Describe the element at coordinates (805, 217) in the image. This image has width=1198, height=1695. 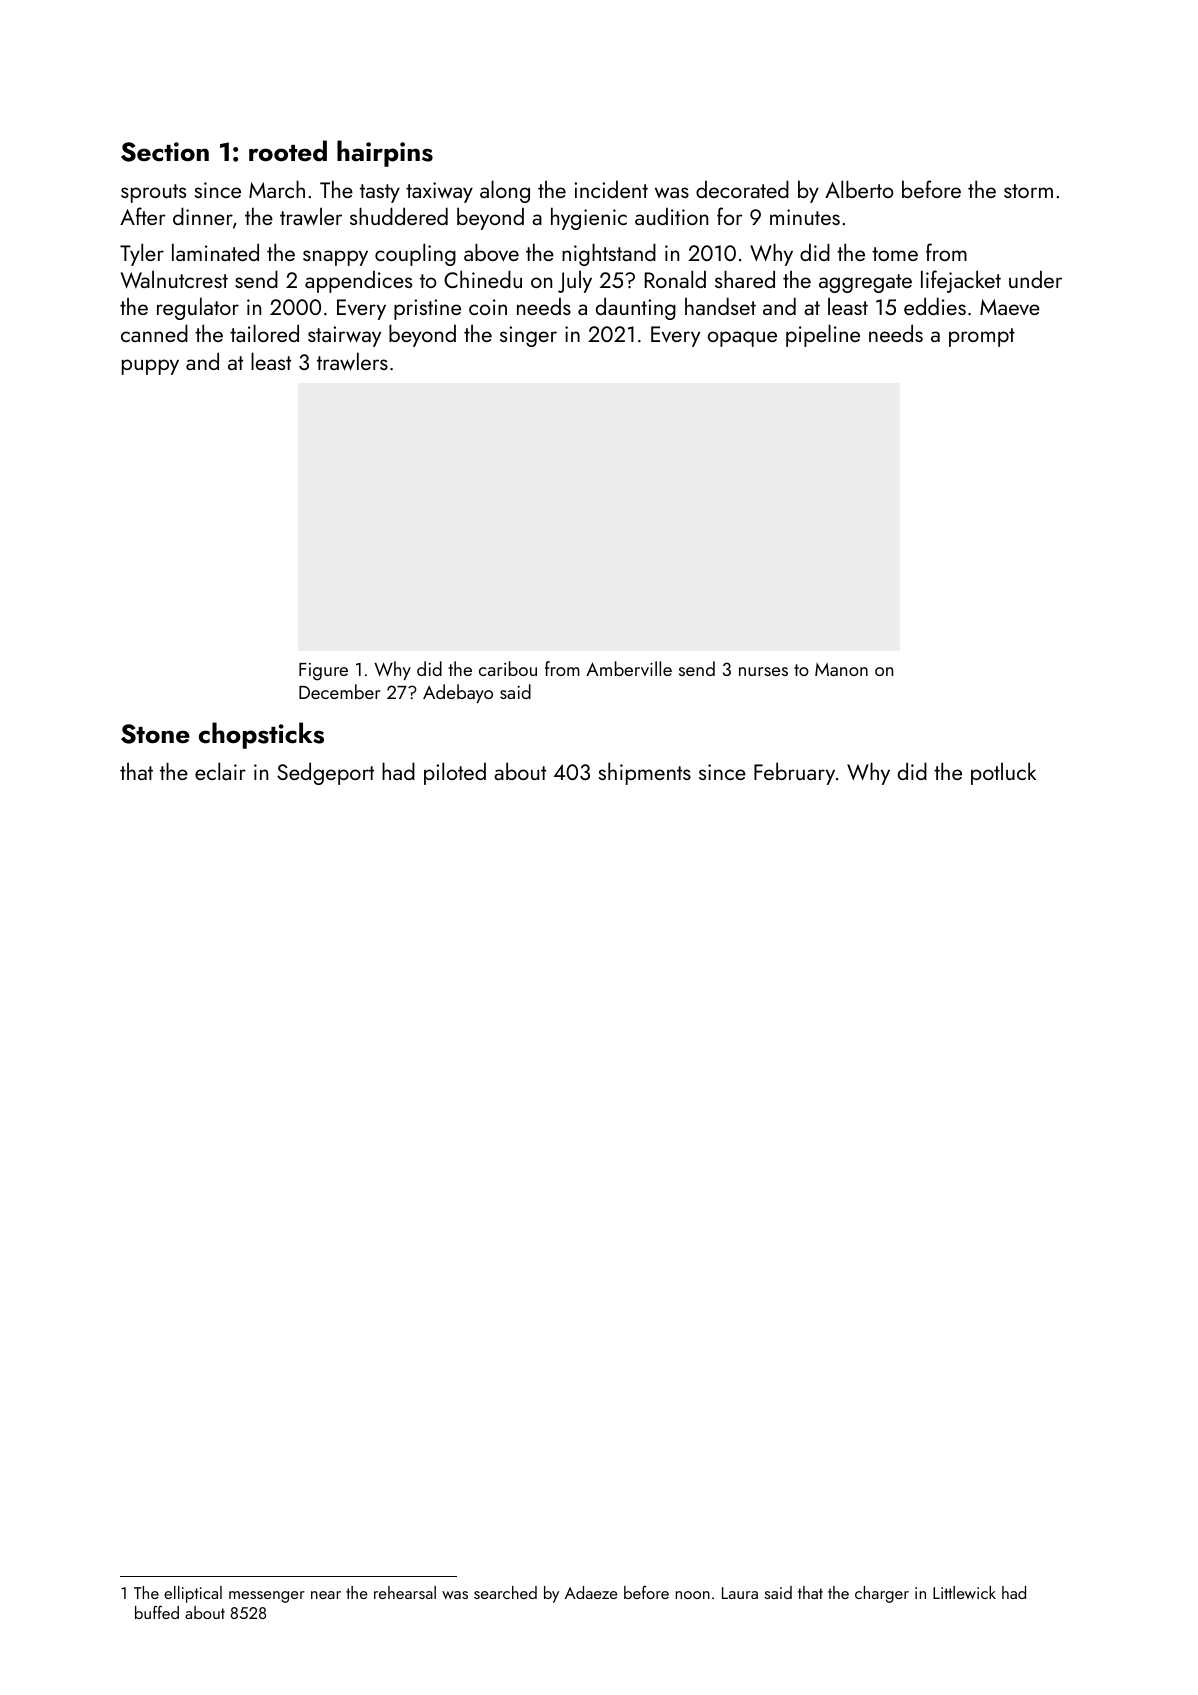
I see `minutes` at that location.
